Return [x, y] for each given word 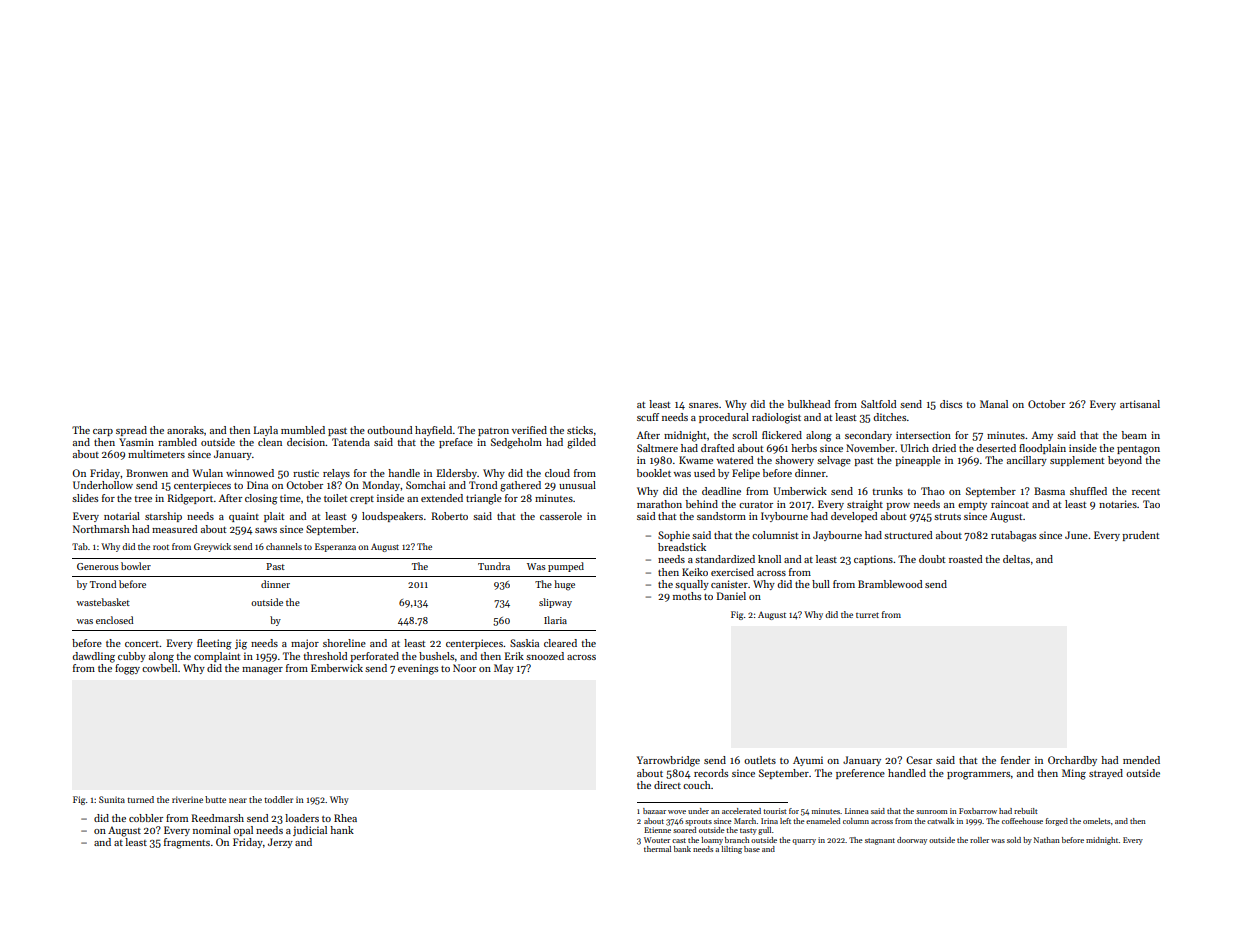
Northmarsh [101, 529]
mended [1141, 760]
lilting [731, 850]
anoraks [185, 430]
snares [703, 405]
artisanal [1140, 404]
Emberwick [337, 668]
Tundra [494, 566]
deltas [1016, 559]
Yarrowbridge [668, 761]
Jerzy [280, 843]
